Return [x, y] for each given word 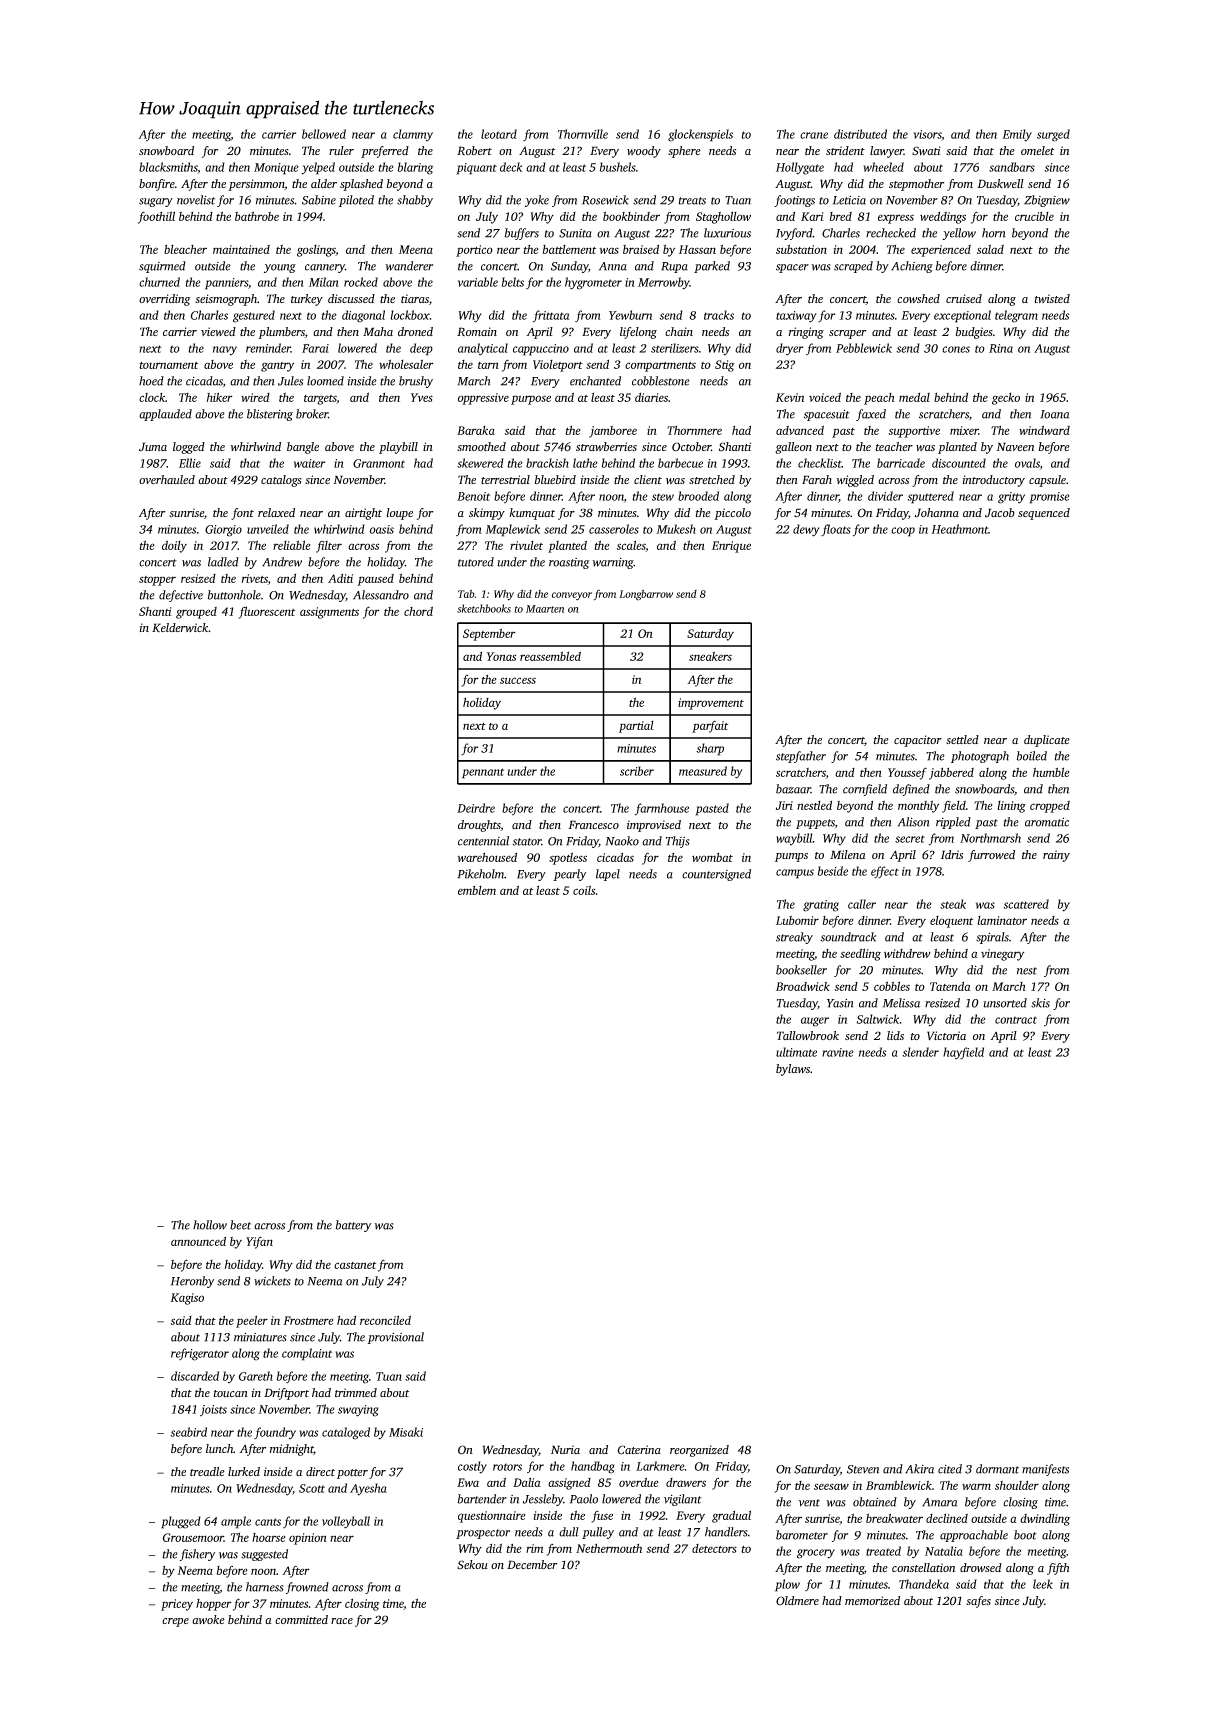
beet [240, 1225]
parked [712, 267]
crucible [1034, 216]
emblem [477, 890]
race [342, 1621]
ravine [838, 1052]
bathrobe [257, 216]
